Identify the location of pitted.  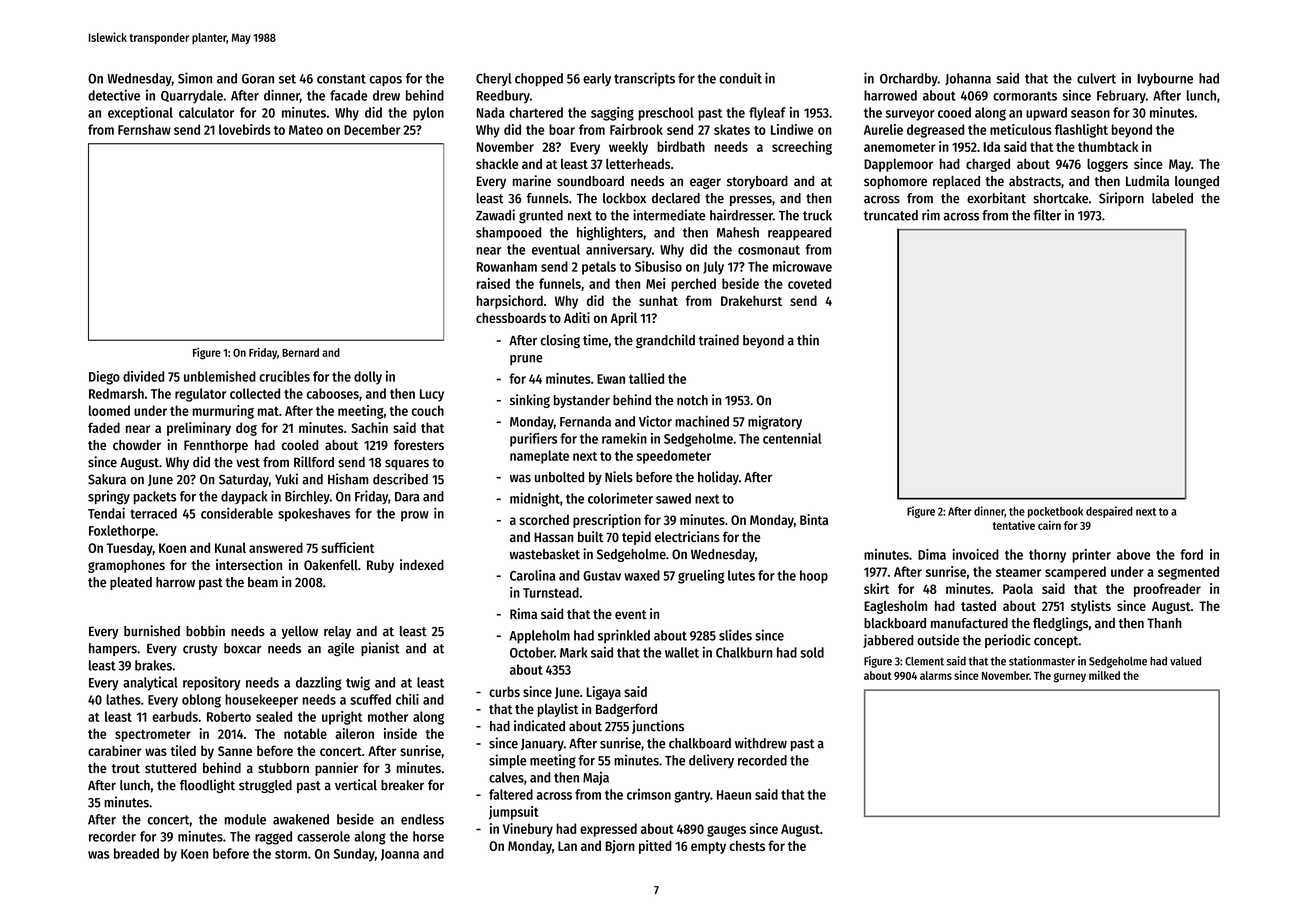
(655, 847).
